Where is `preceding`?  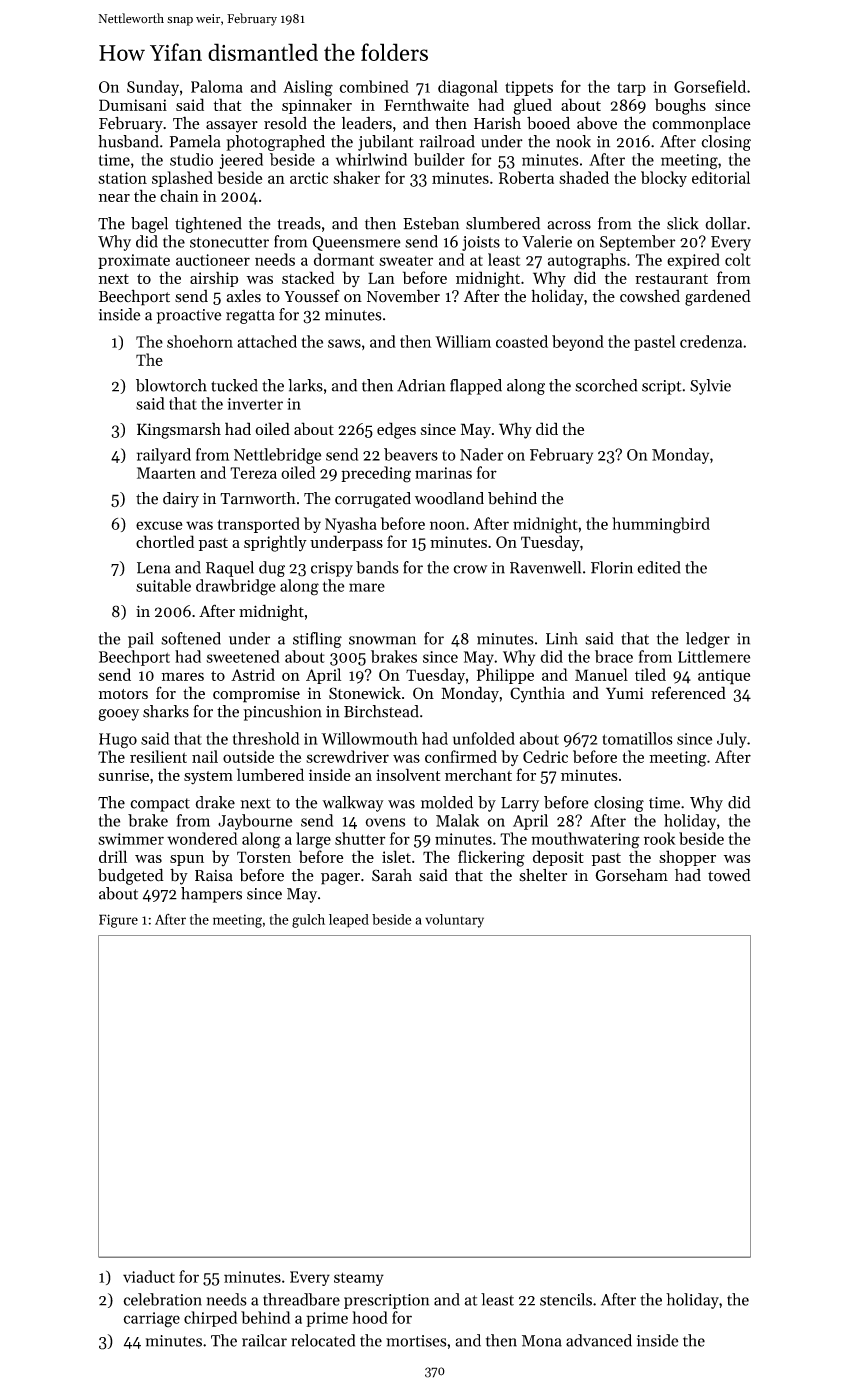 preceding is located at coordinates (376, 474).
